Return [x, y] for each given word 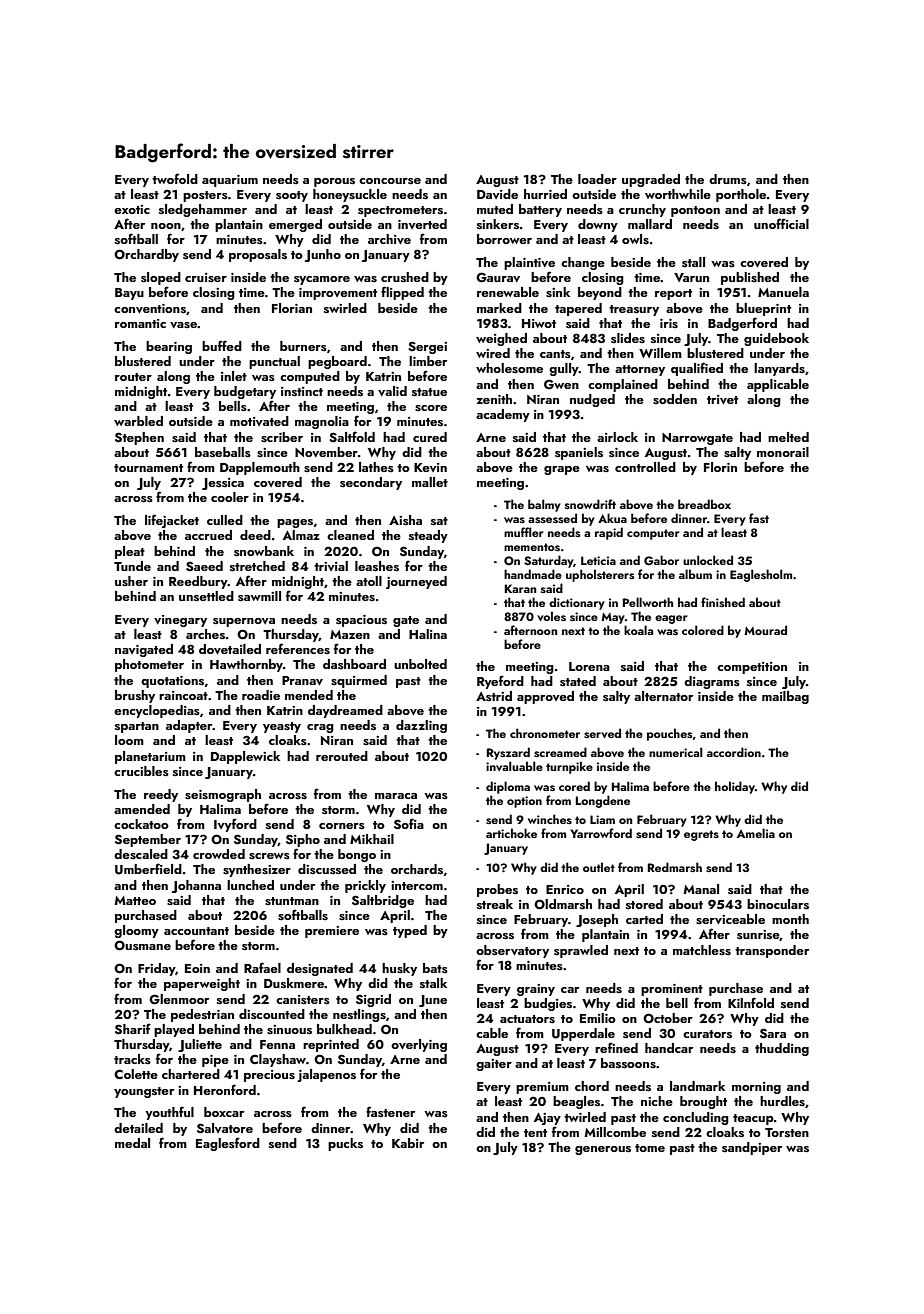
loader [597, 179]
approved [545, 697]
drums [728, 179]
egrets [701, 835]
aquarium [230, 181]
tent [535, 1133]
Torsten [787, 1133]
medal [132, 1143]
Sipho [303, 840]
